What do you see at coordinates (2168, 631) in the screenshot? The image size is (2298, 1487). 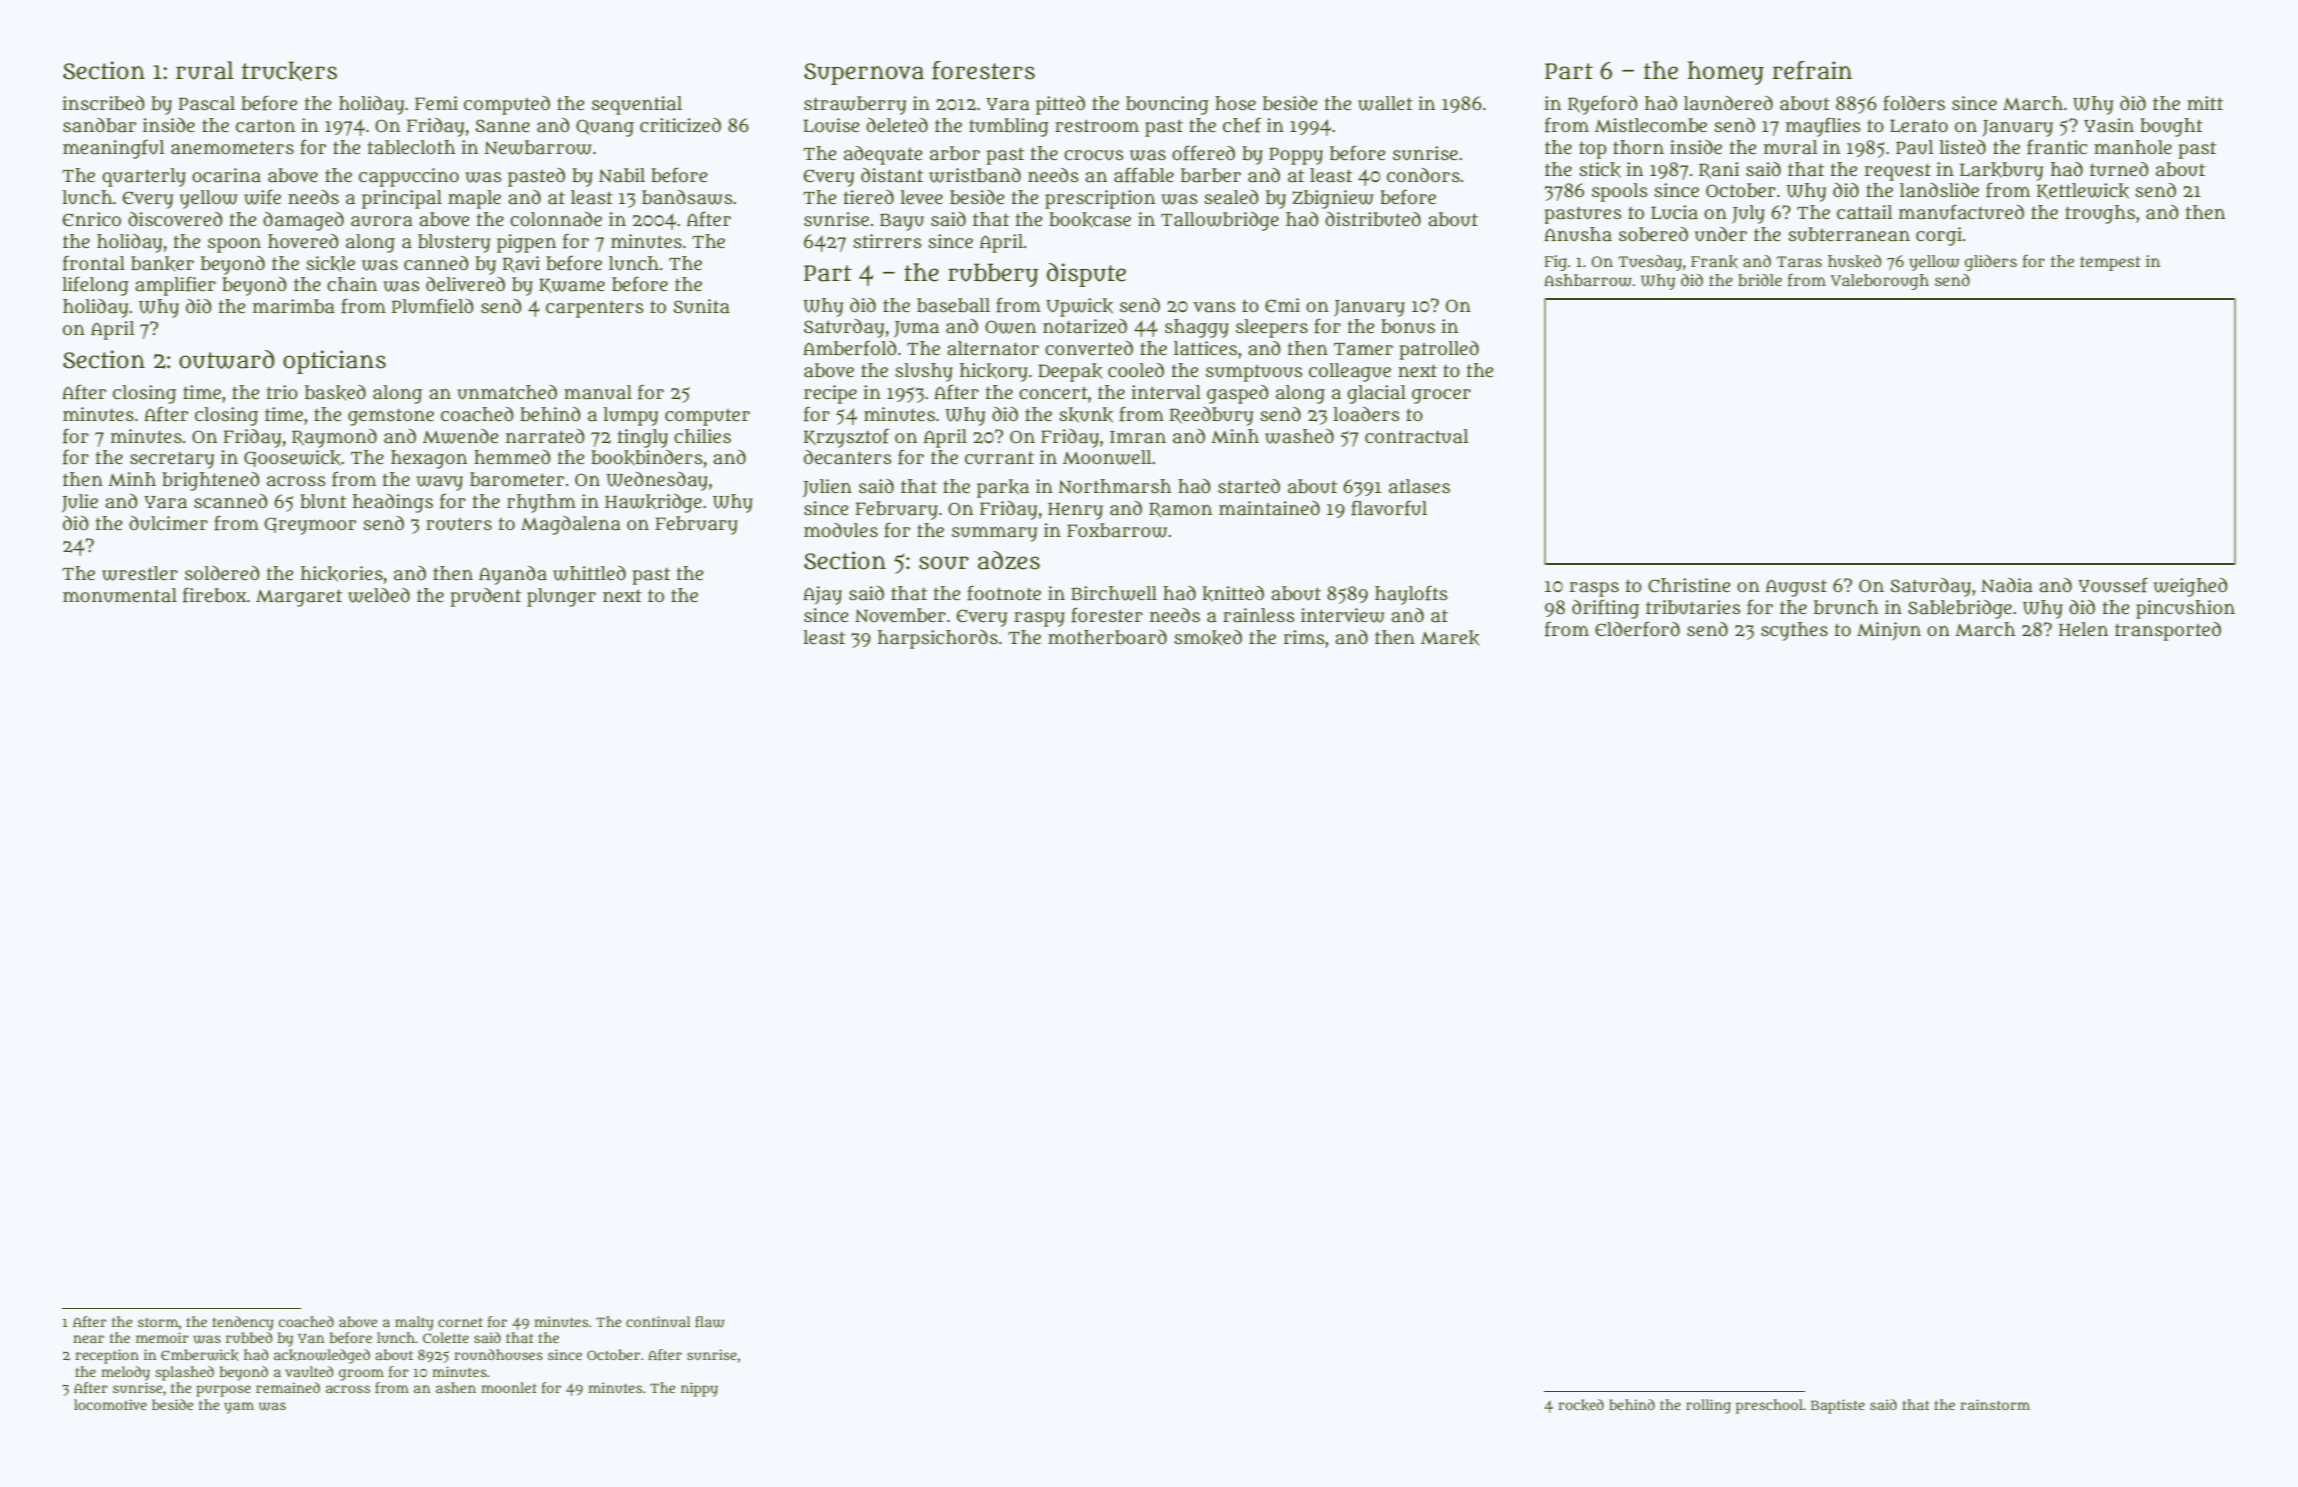 I see `transported` at bounding box center [2168, 631].
